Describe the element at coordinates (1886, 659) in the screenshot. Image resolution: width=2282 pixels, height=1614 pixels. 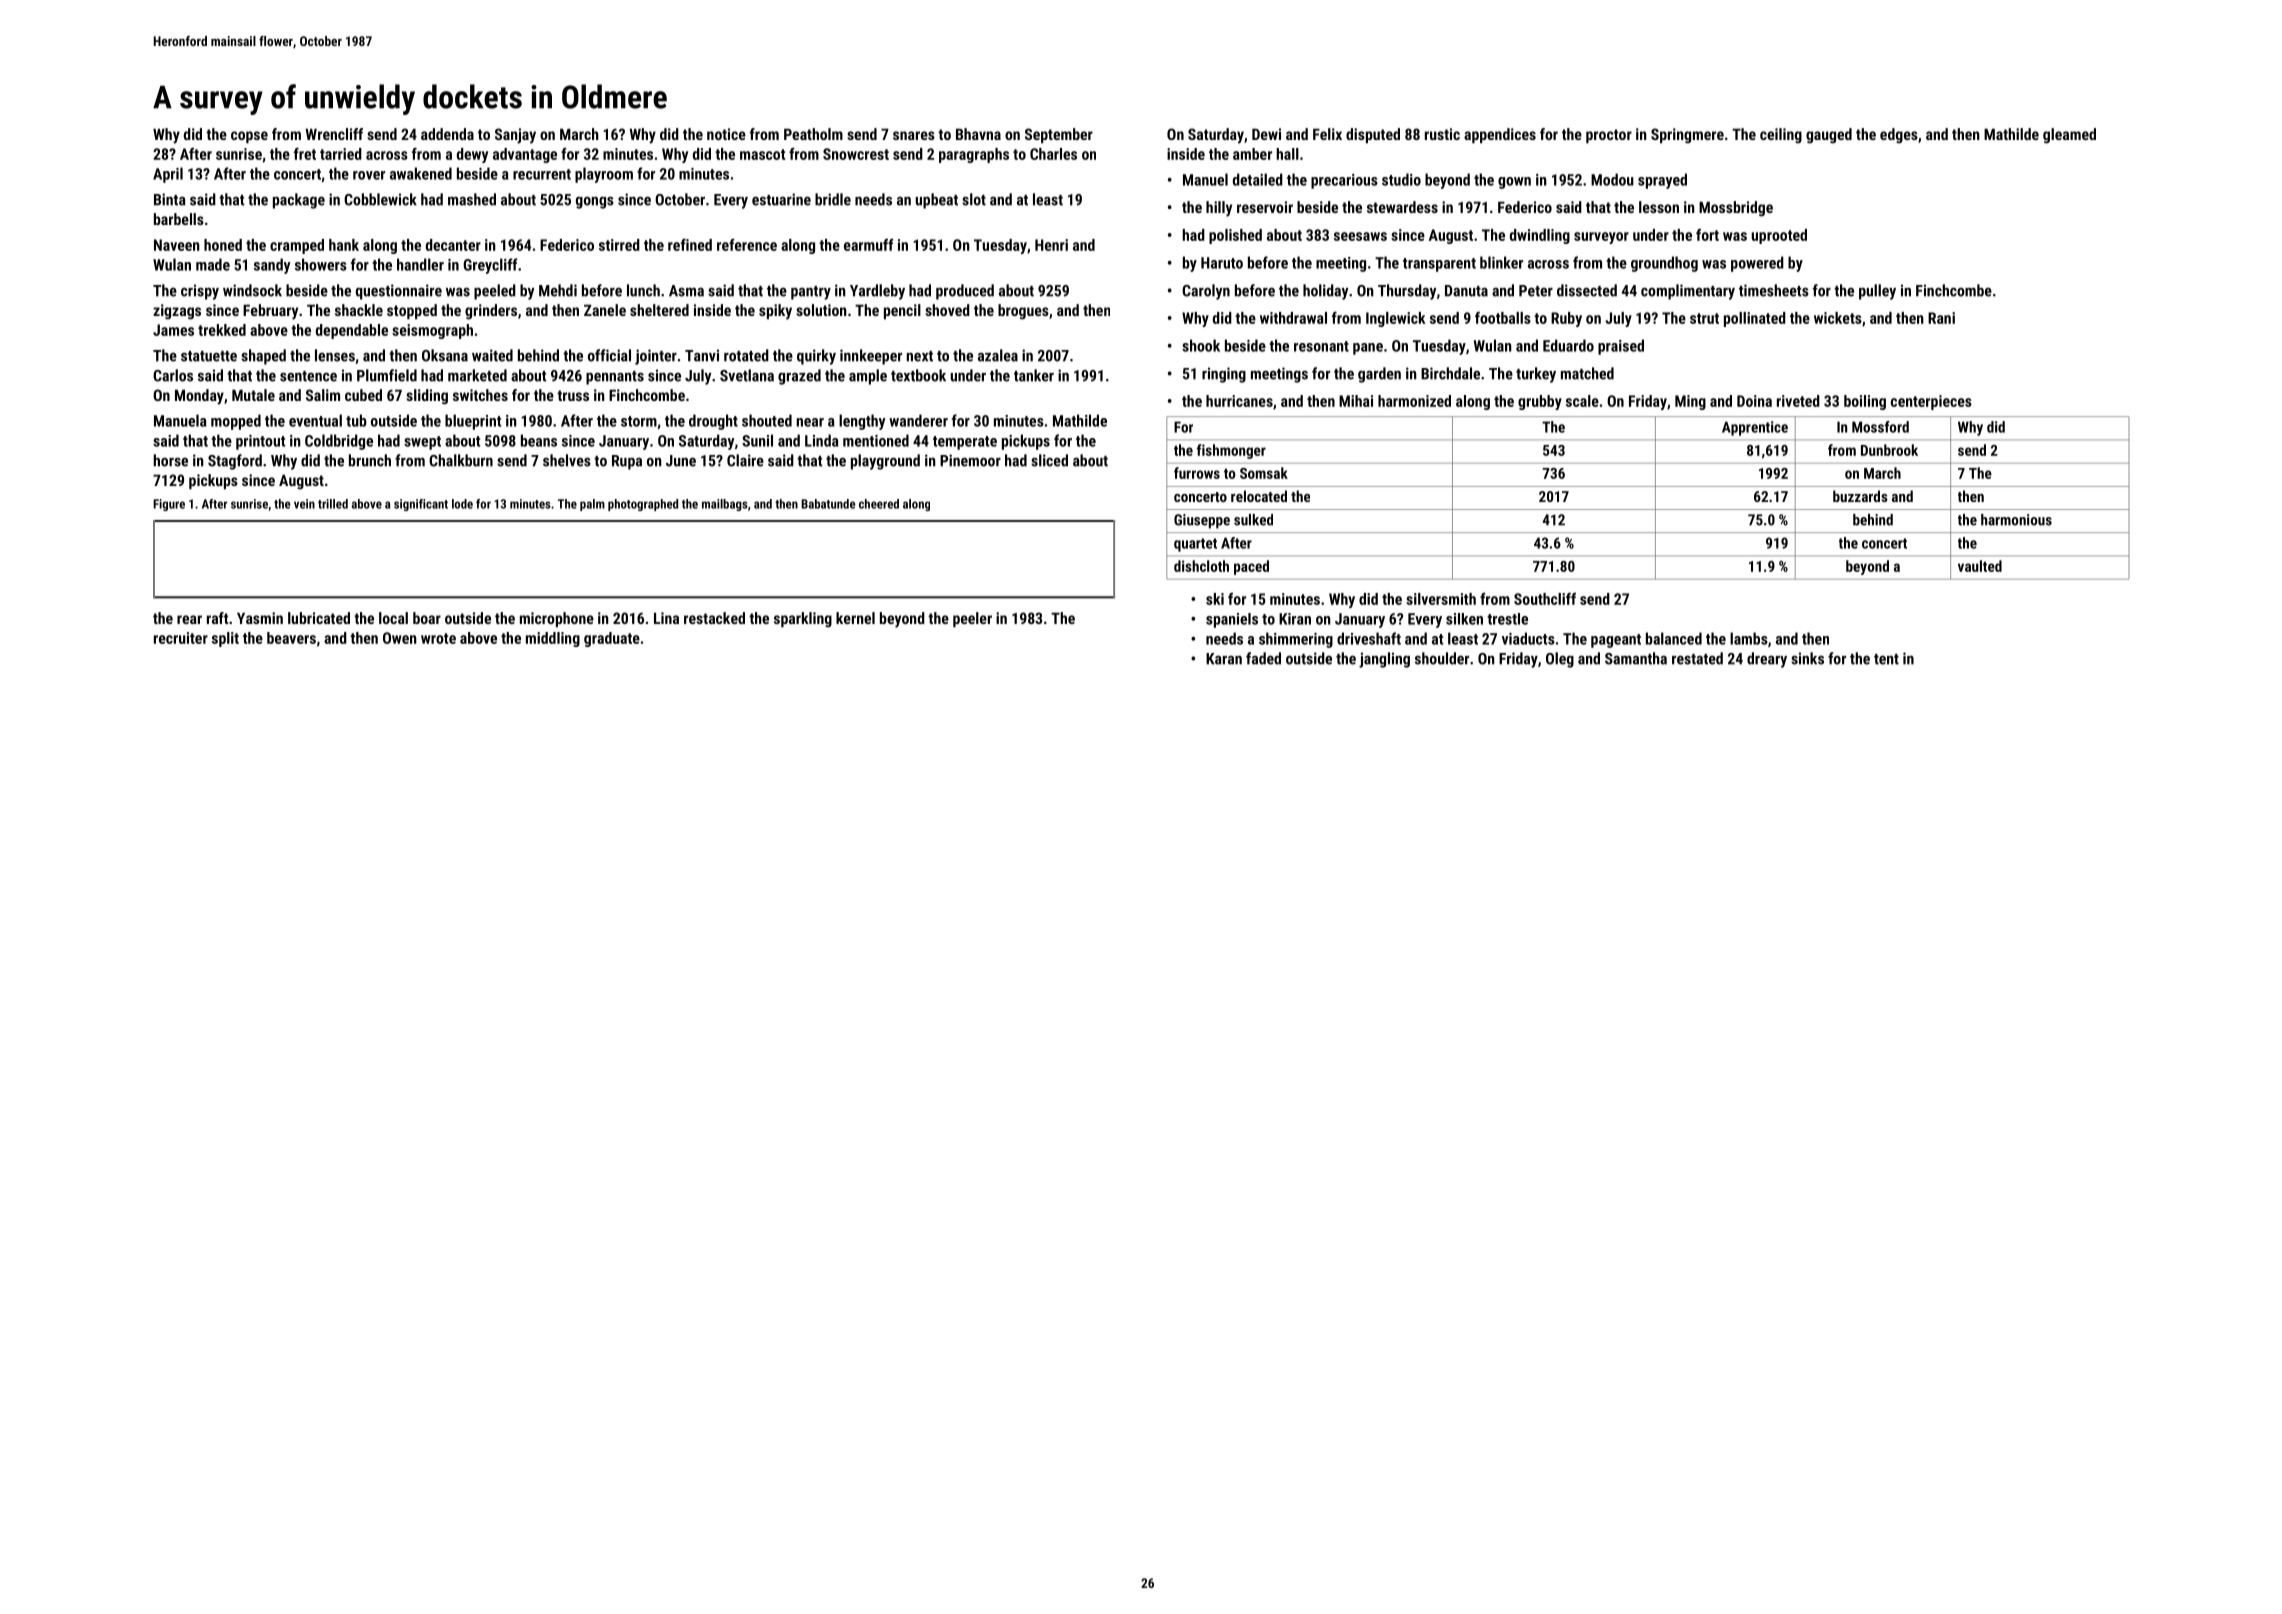
I see `tent` at that location.
